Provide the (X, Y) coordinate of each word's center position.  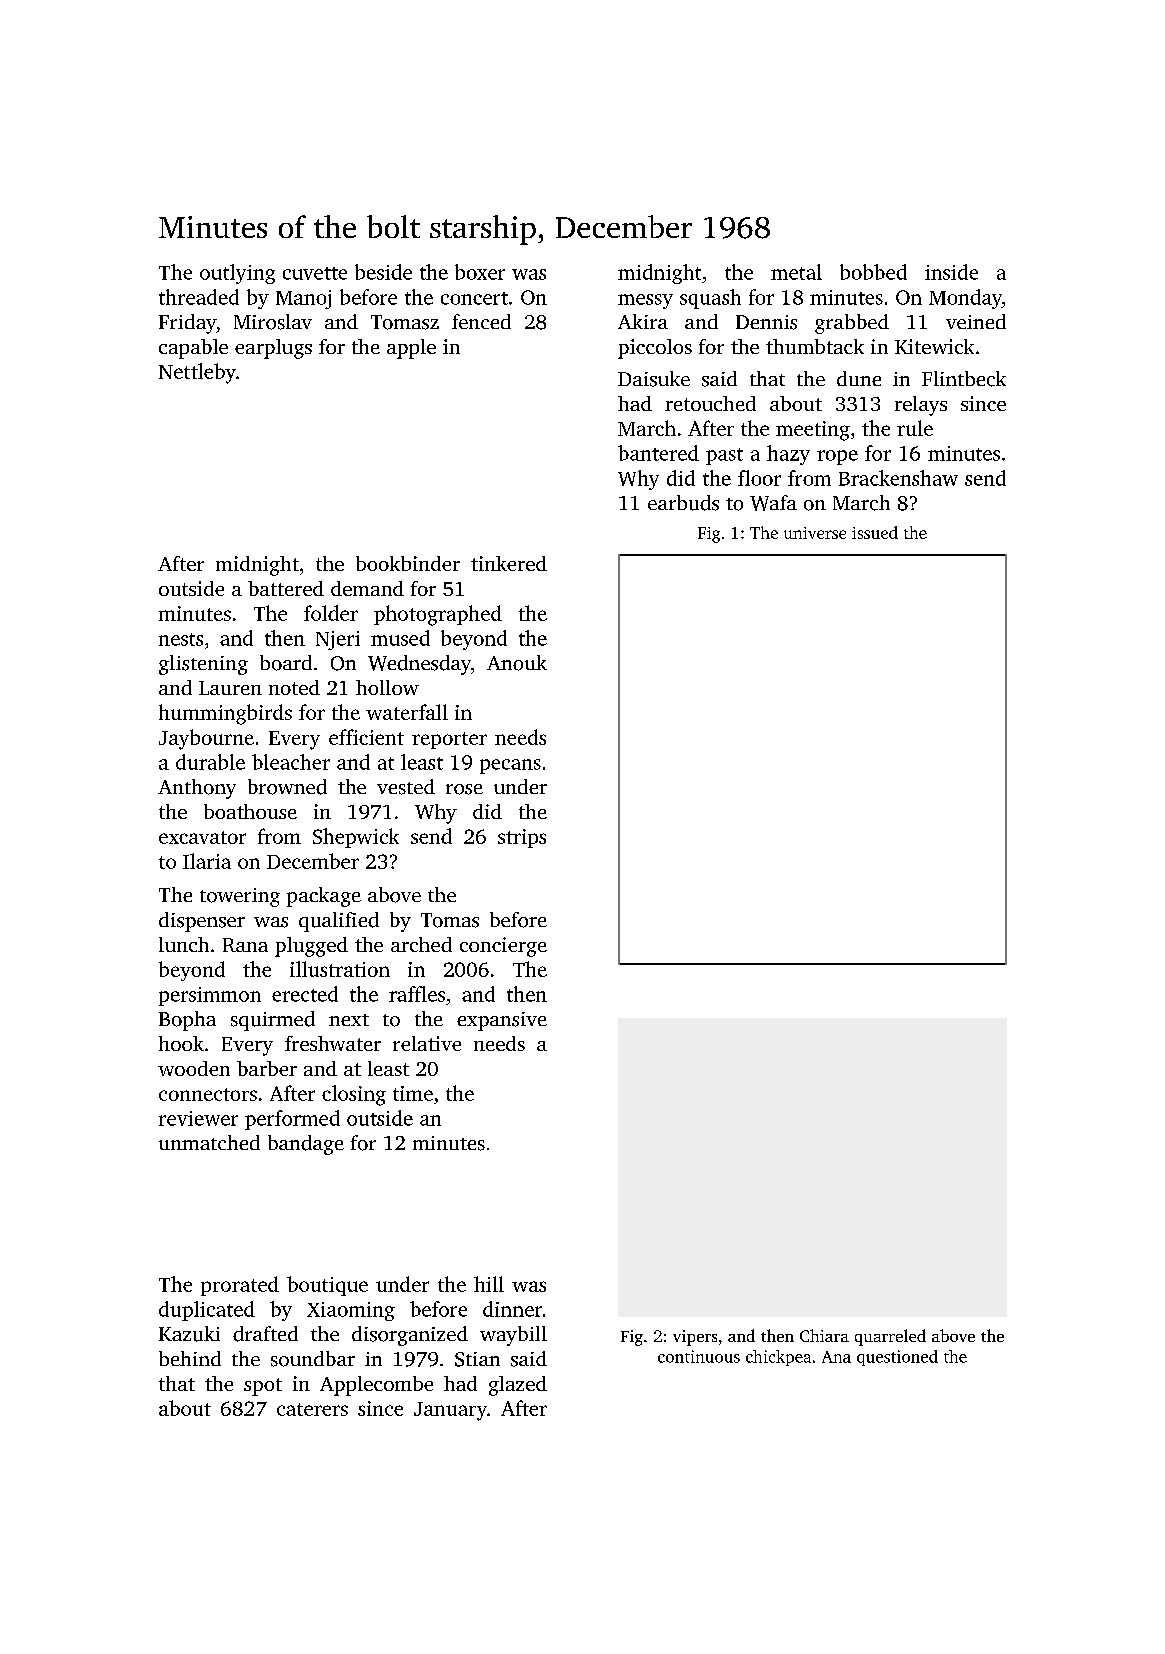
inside (951, 272)
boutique (327, 1286)
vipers (695, 1338)
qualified (339, 922)
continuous (699, 1356)
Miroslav (273, 322)
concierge (503, 947)
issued (875, 532)
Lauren (230, 688)
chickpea (778, 1358)
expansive (502, 1021)
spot (263, 1387)
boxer (480, 272)
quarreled (890, 1337)
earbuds (683, 503)
